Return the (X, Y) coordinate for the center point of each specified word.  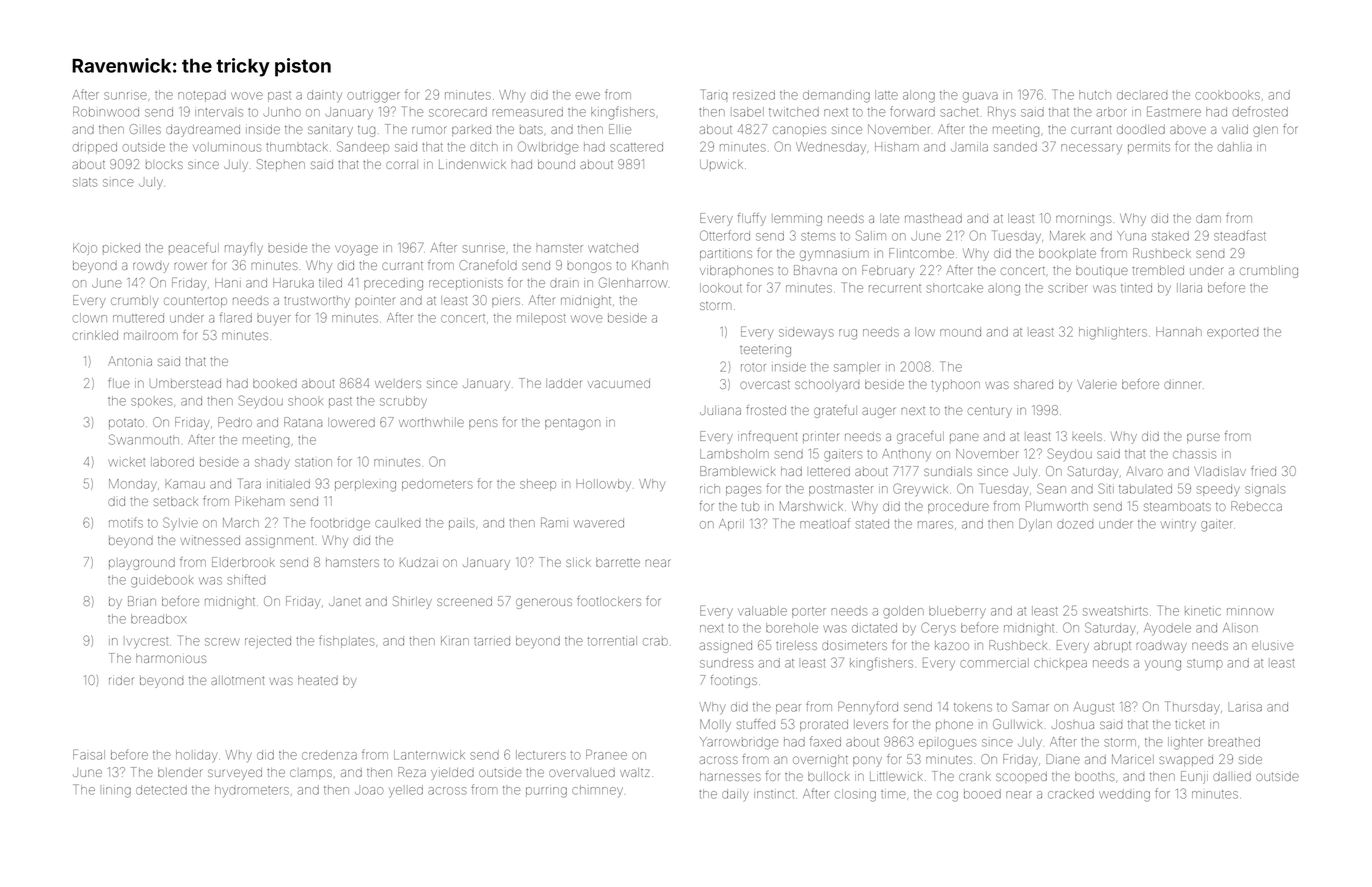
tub (750, 506)
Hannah (1179, 332)
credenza (329, 755)
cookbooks (1227, 95)
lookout (721, 288)
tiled (330, 283)
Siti (1106, 488)
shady (272, 463)
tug (366, 131)
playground (142, 564)
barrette (618, 562)
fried (1263, 471)
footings (734, 681)
